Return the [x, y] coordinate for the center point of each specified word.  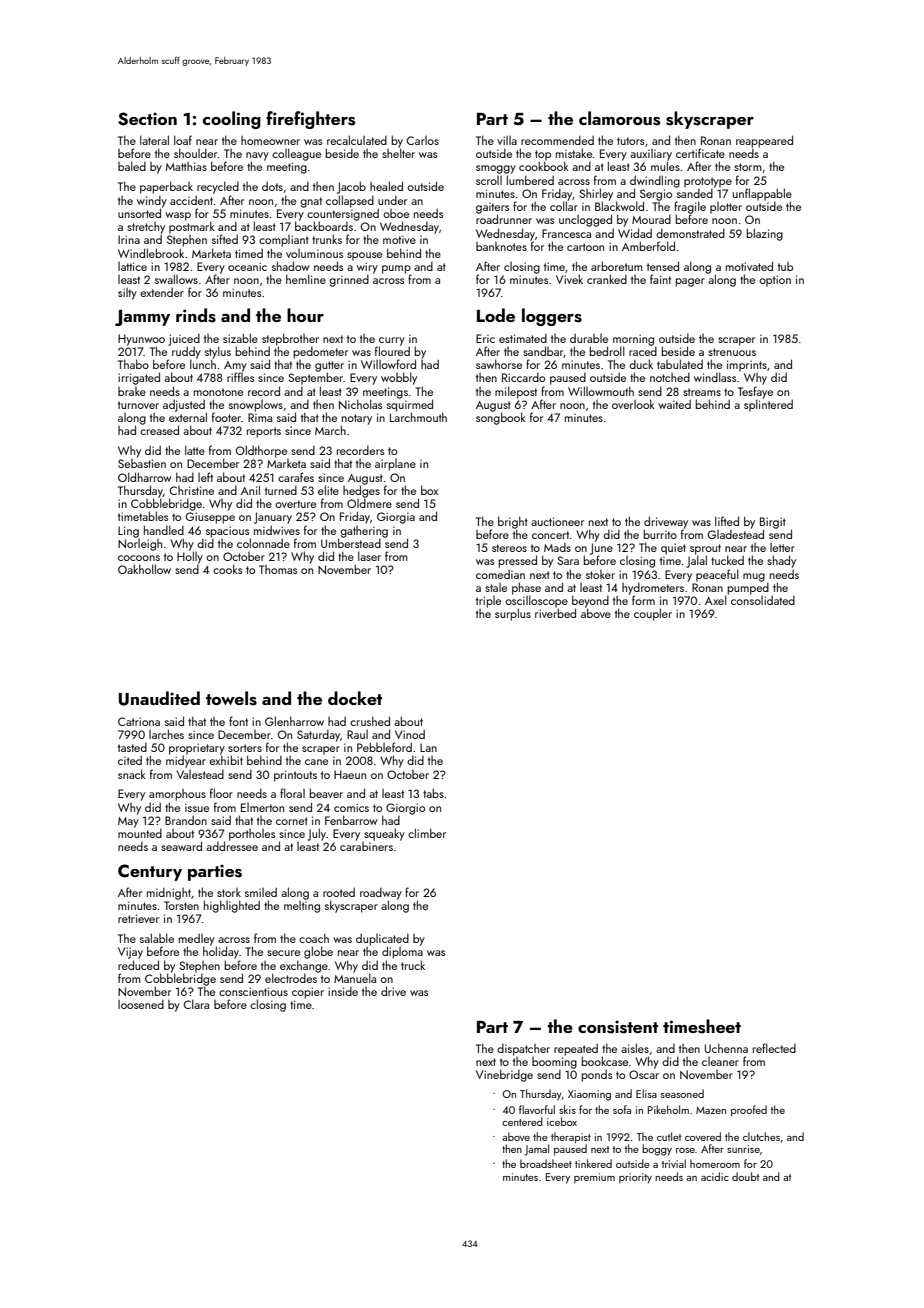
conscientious [253, 991]
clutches [761, 1136]
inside [343, 991]
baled [132, 166]
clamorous [619, 118]
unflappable [762, 194]
